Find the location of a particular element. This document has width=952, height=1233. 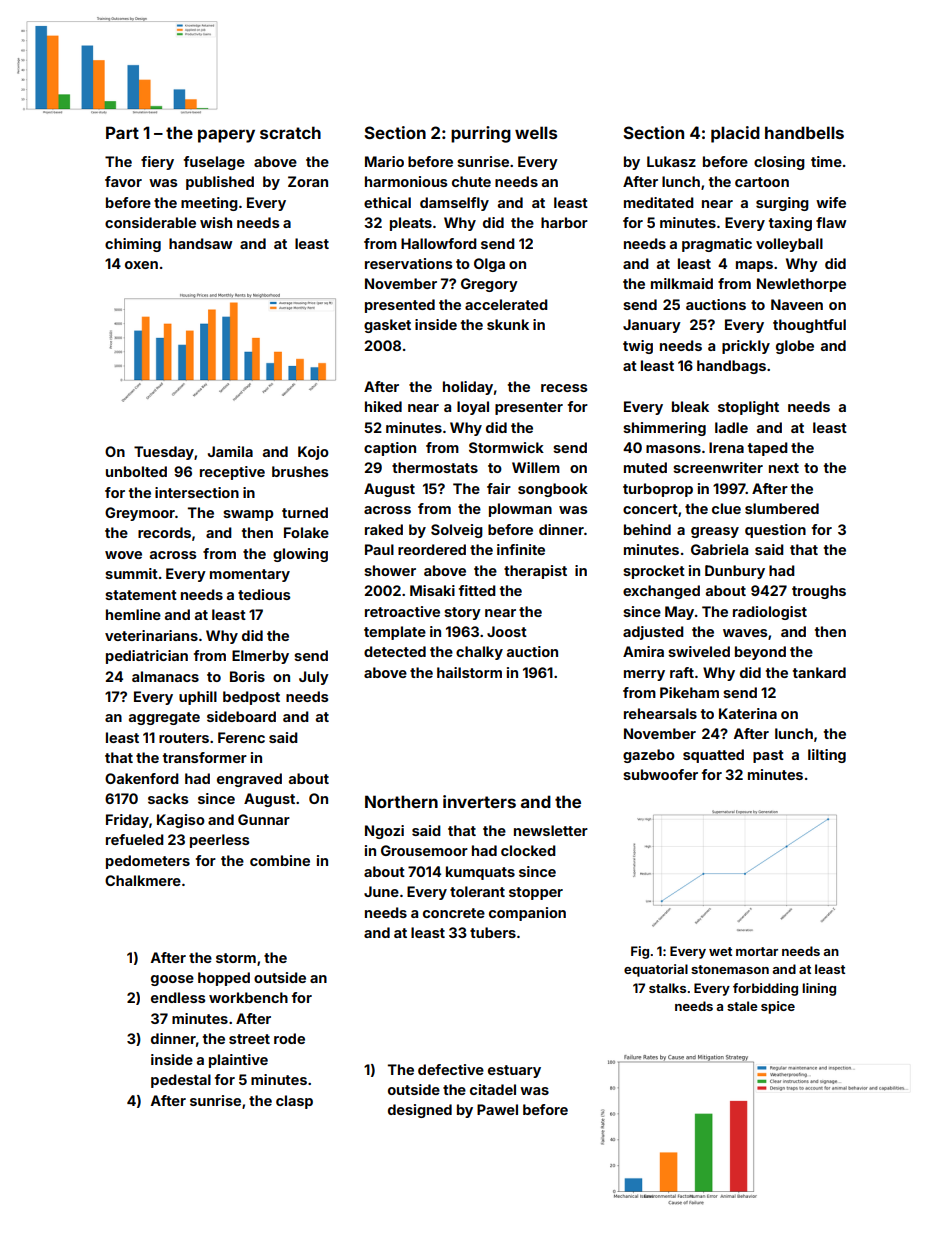

bleak is located at coordinates (690, 406).
